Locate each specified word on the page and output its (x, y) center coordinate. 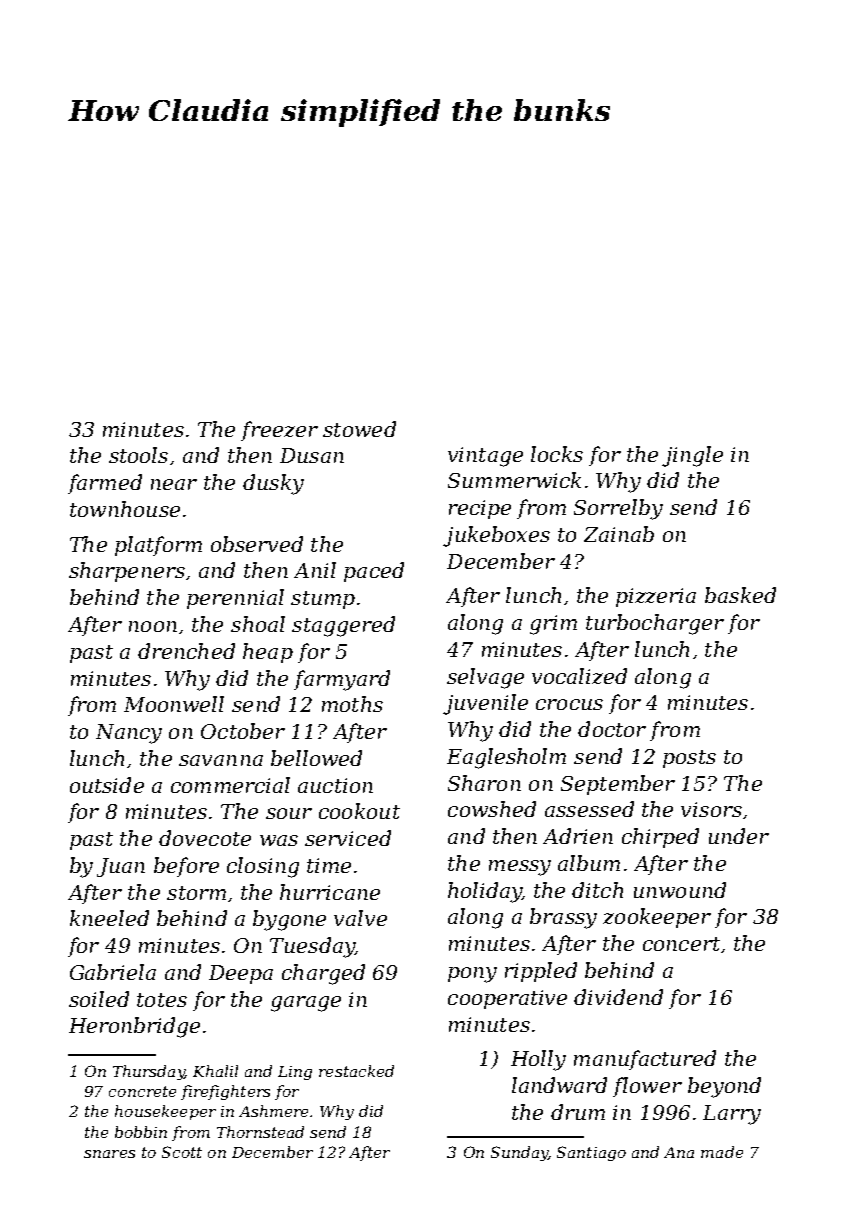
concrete (142, 1091)
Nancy (129, 734)
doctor (612, 729)
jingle (692, 456)
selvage (485, 678)
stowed (359, 429)
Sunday (519, 1153)
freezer (279, 431)
